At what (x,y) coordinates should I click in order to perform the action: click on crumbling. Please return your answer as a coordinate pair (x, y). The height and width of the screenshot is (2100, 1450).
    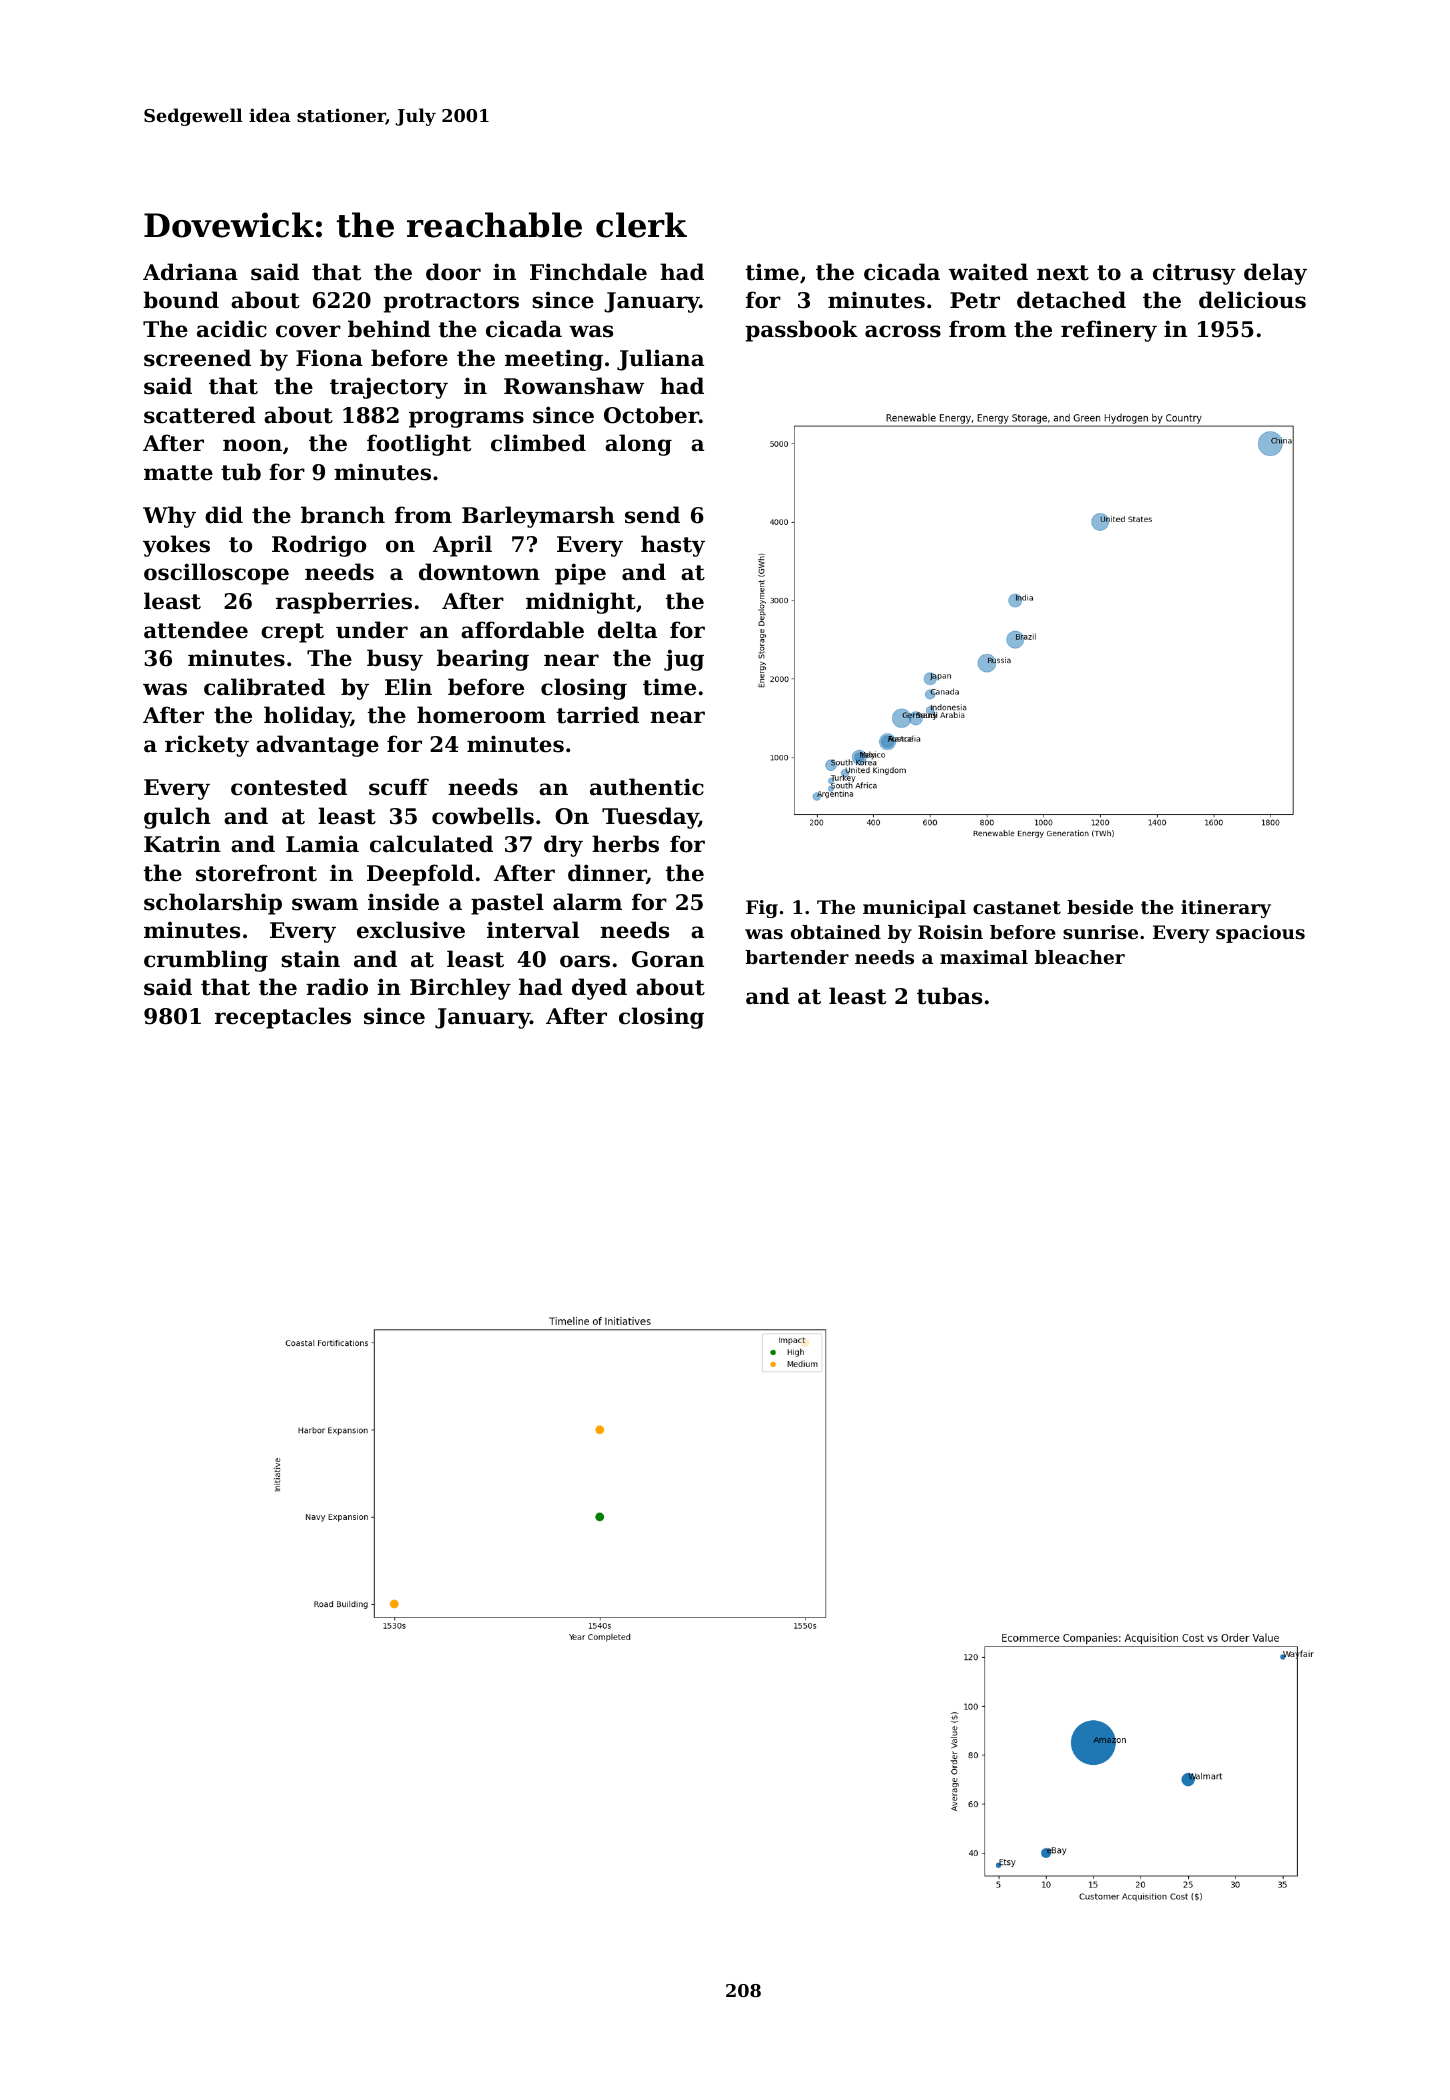
    Looking at the image, I should click on (206, 961).
